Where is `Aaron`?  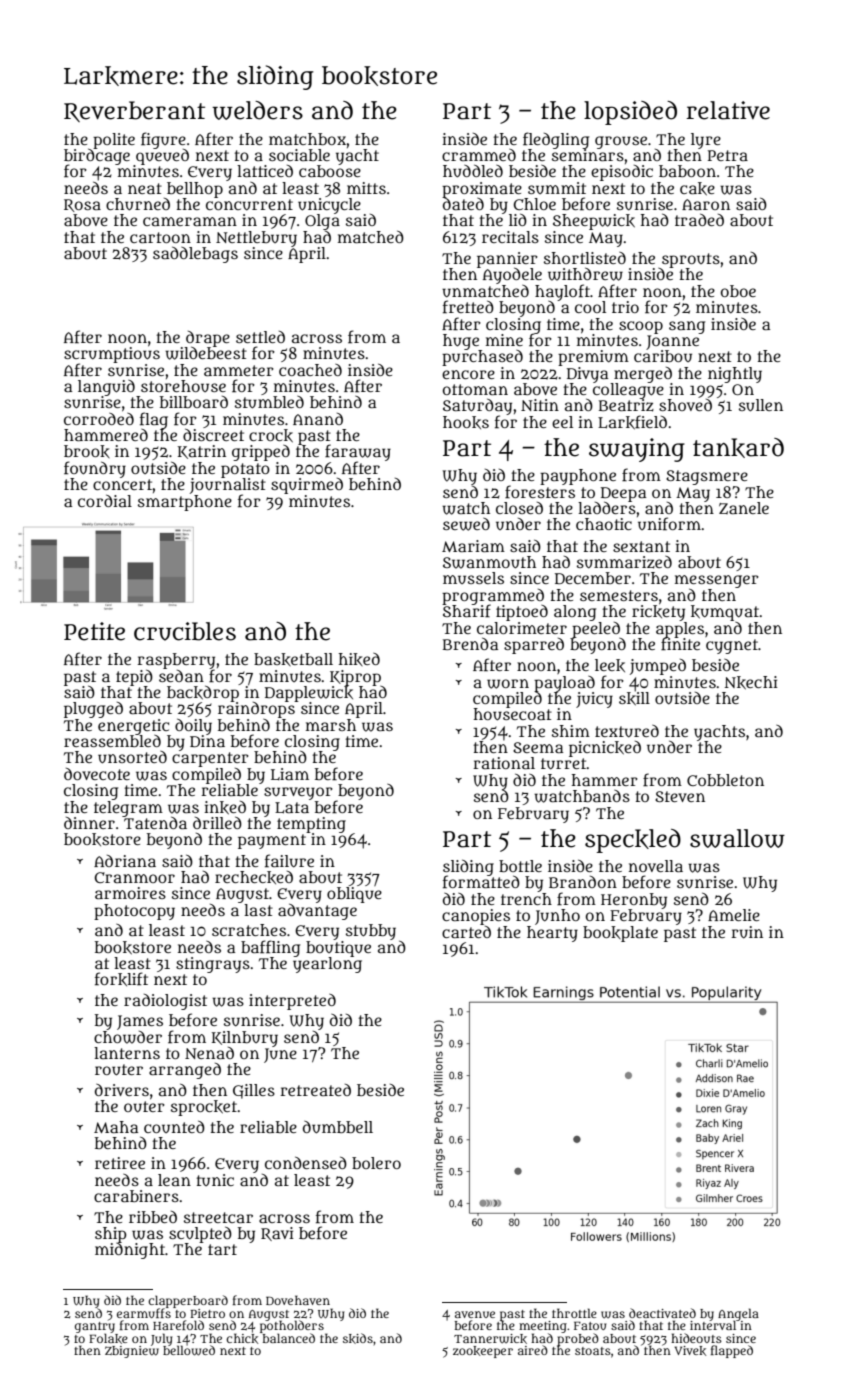
Aaron is located at coordinates (706, 204).
